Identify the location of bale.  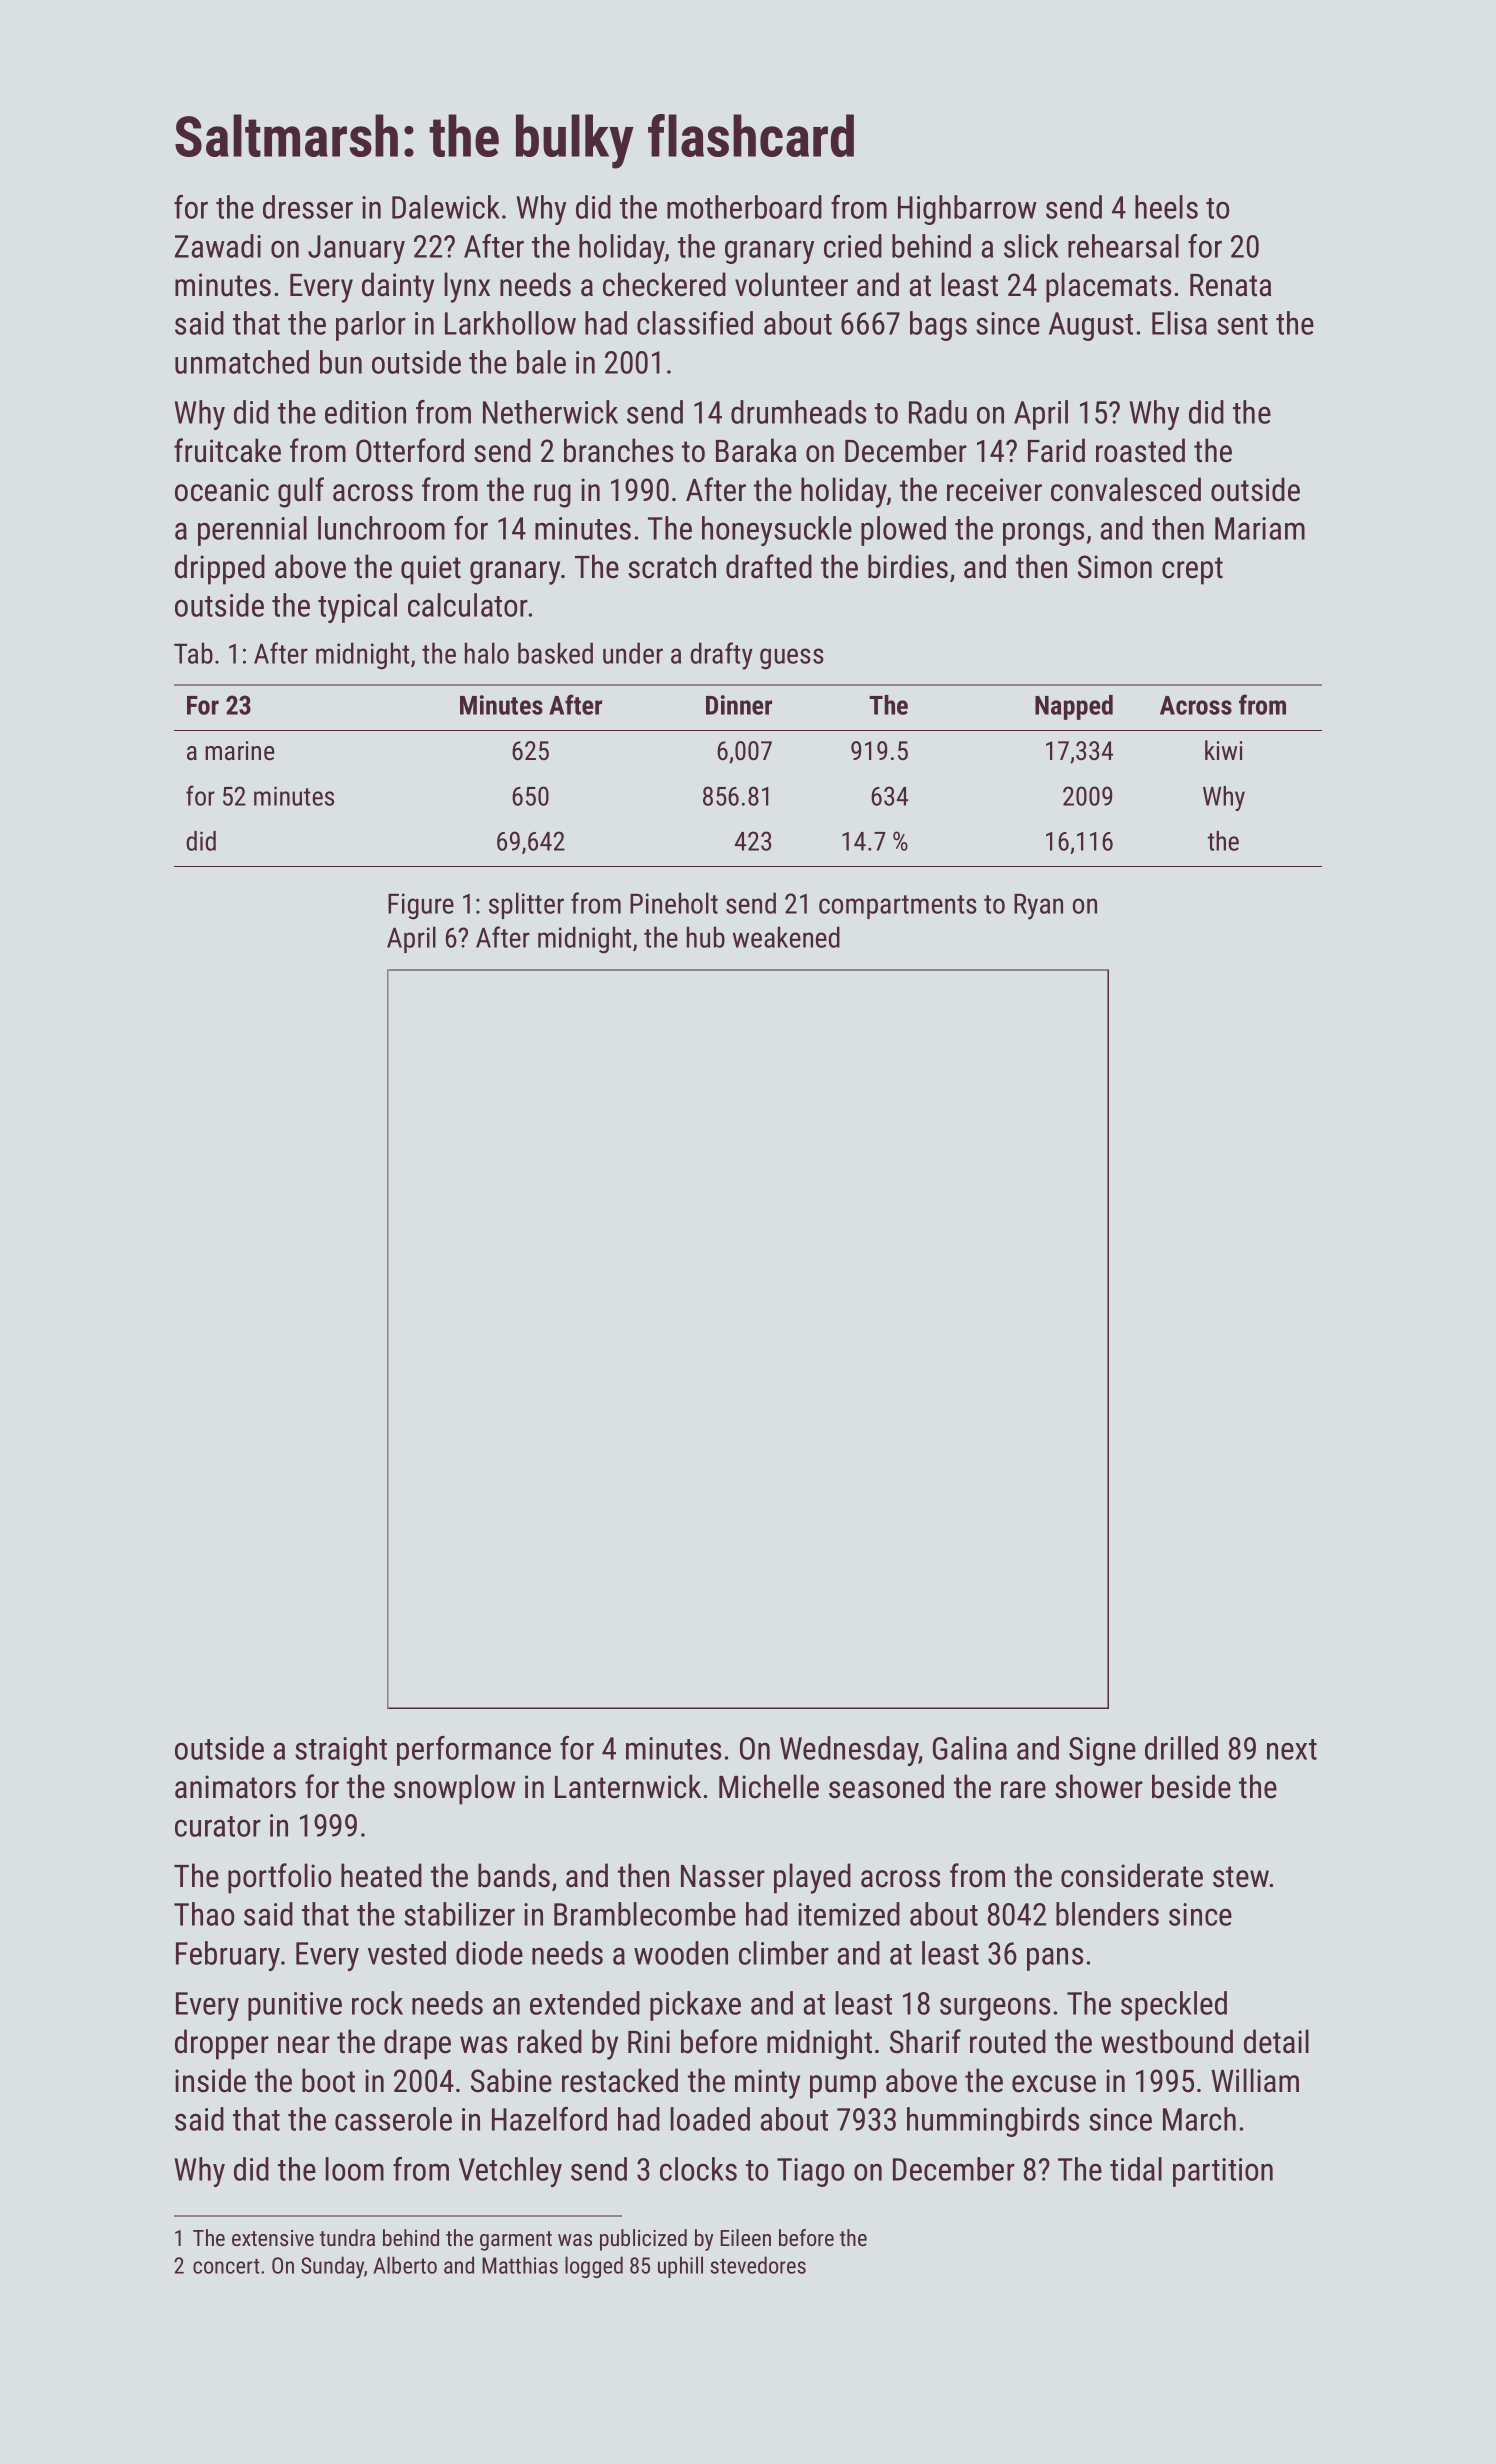
(541, 362).
